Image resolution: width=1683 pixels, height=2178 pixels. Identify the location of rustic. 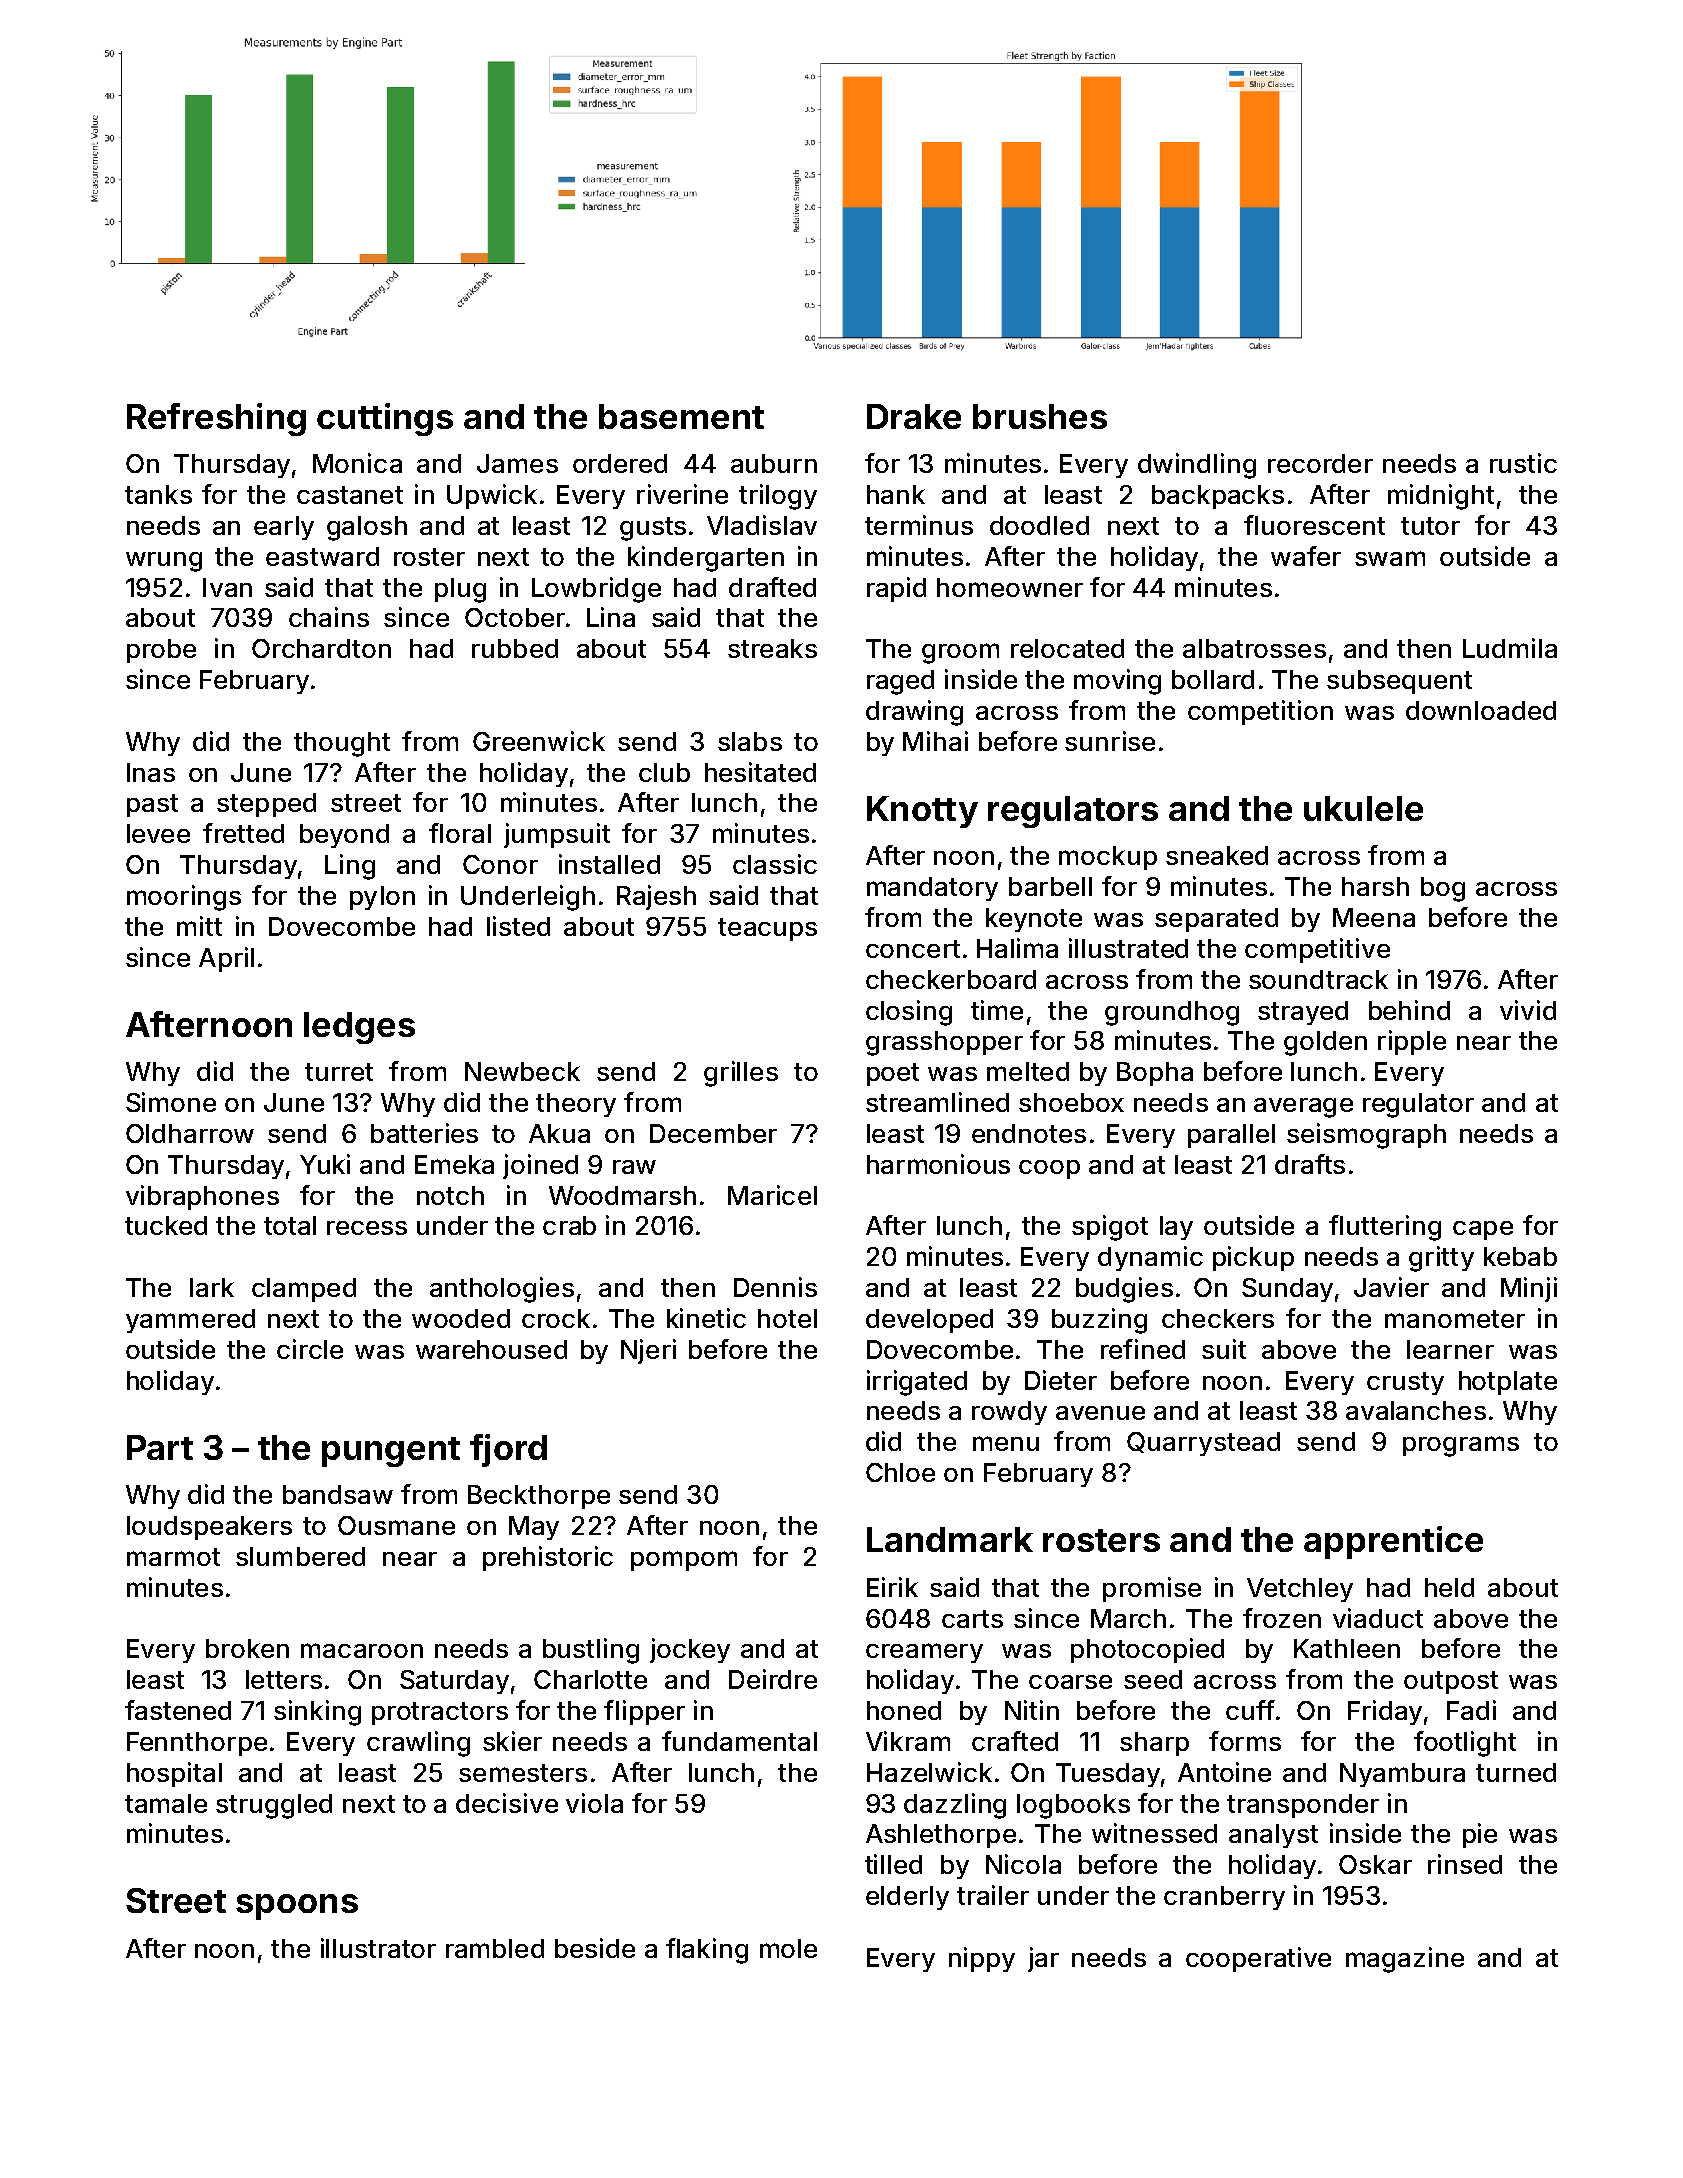
(1523, 463).
